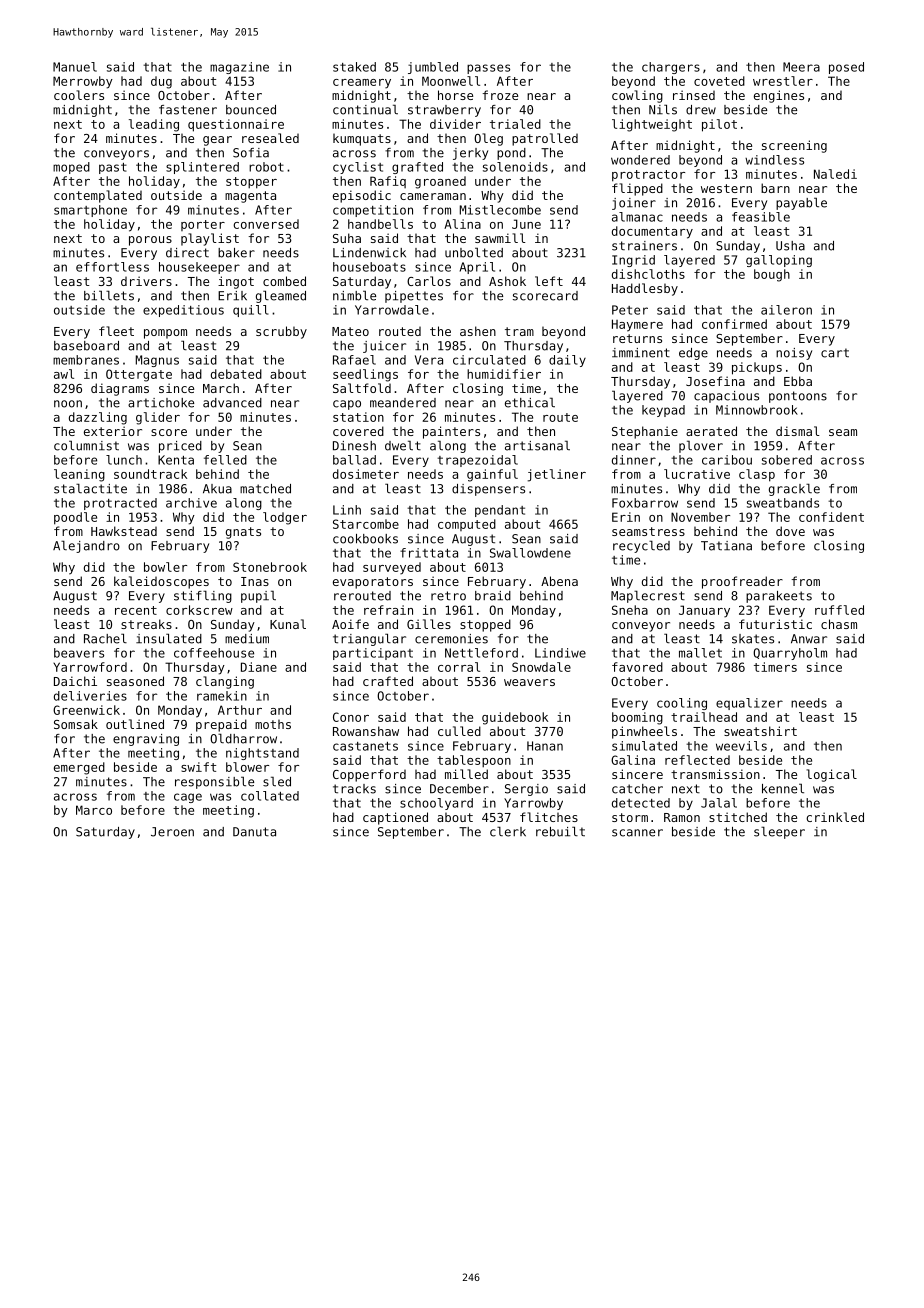 Image resolution: width=924 pixels, height=1308 pixels. What do you see at coordinates (701, 110) in the page?
I see `drew` at bounding box center [701, 110].
